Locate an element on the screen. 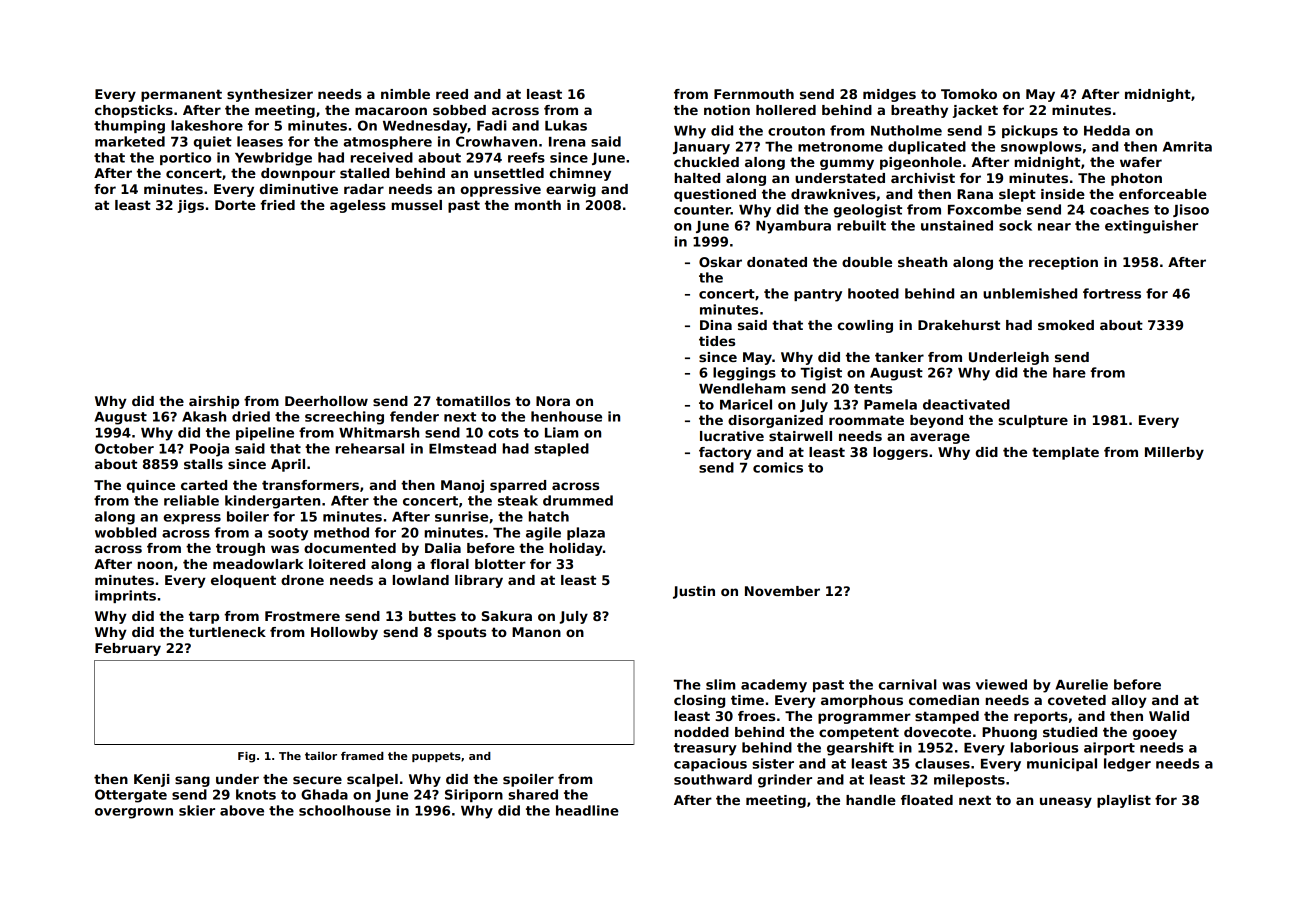 The image size is (1308, 924). month is located at coordinates (538, 205).
